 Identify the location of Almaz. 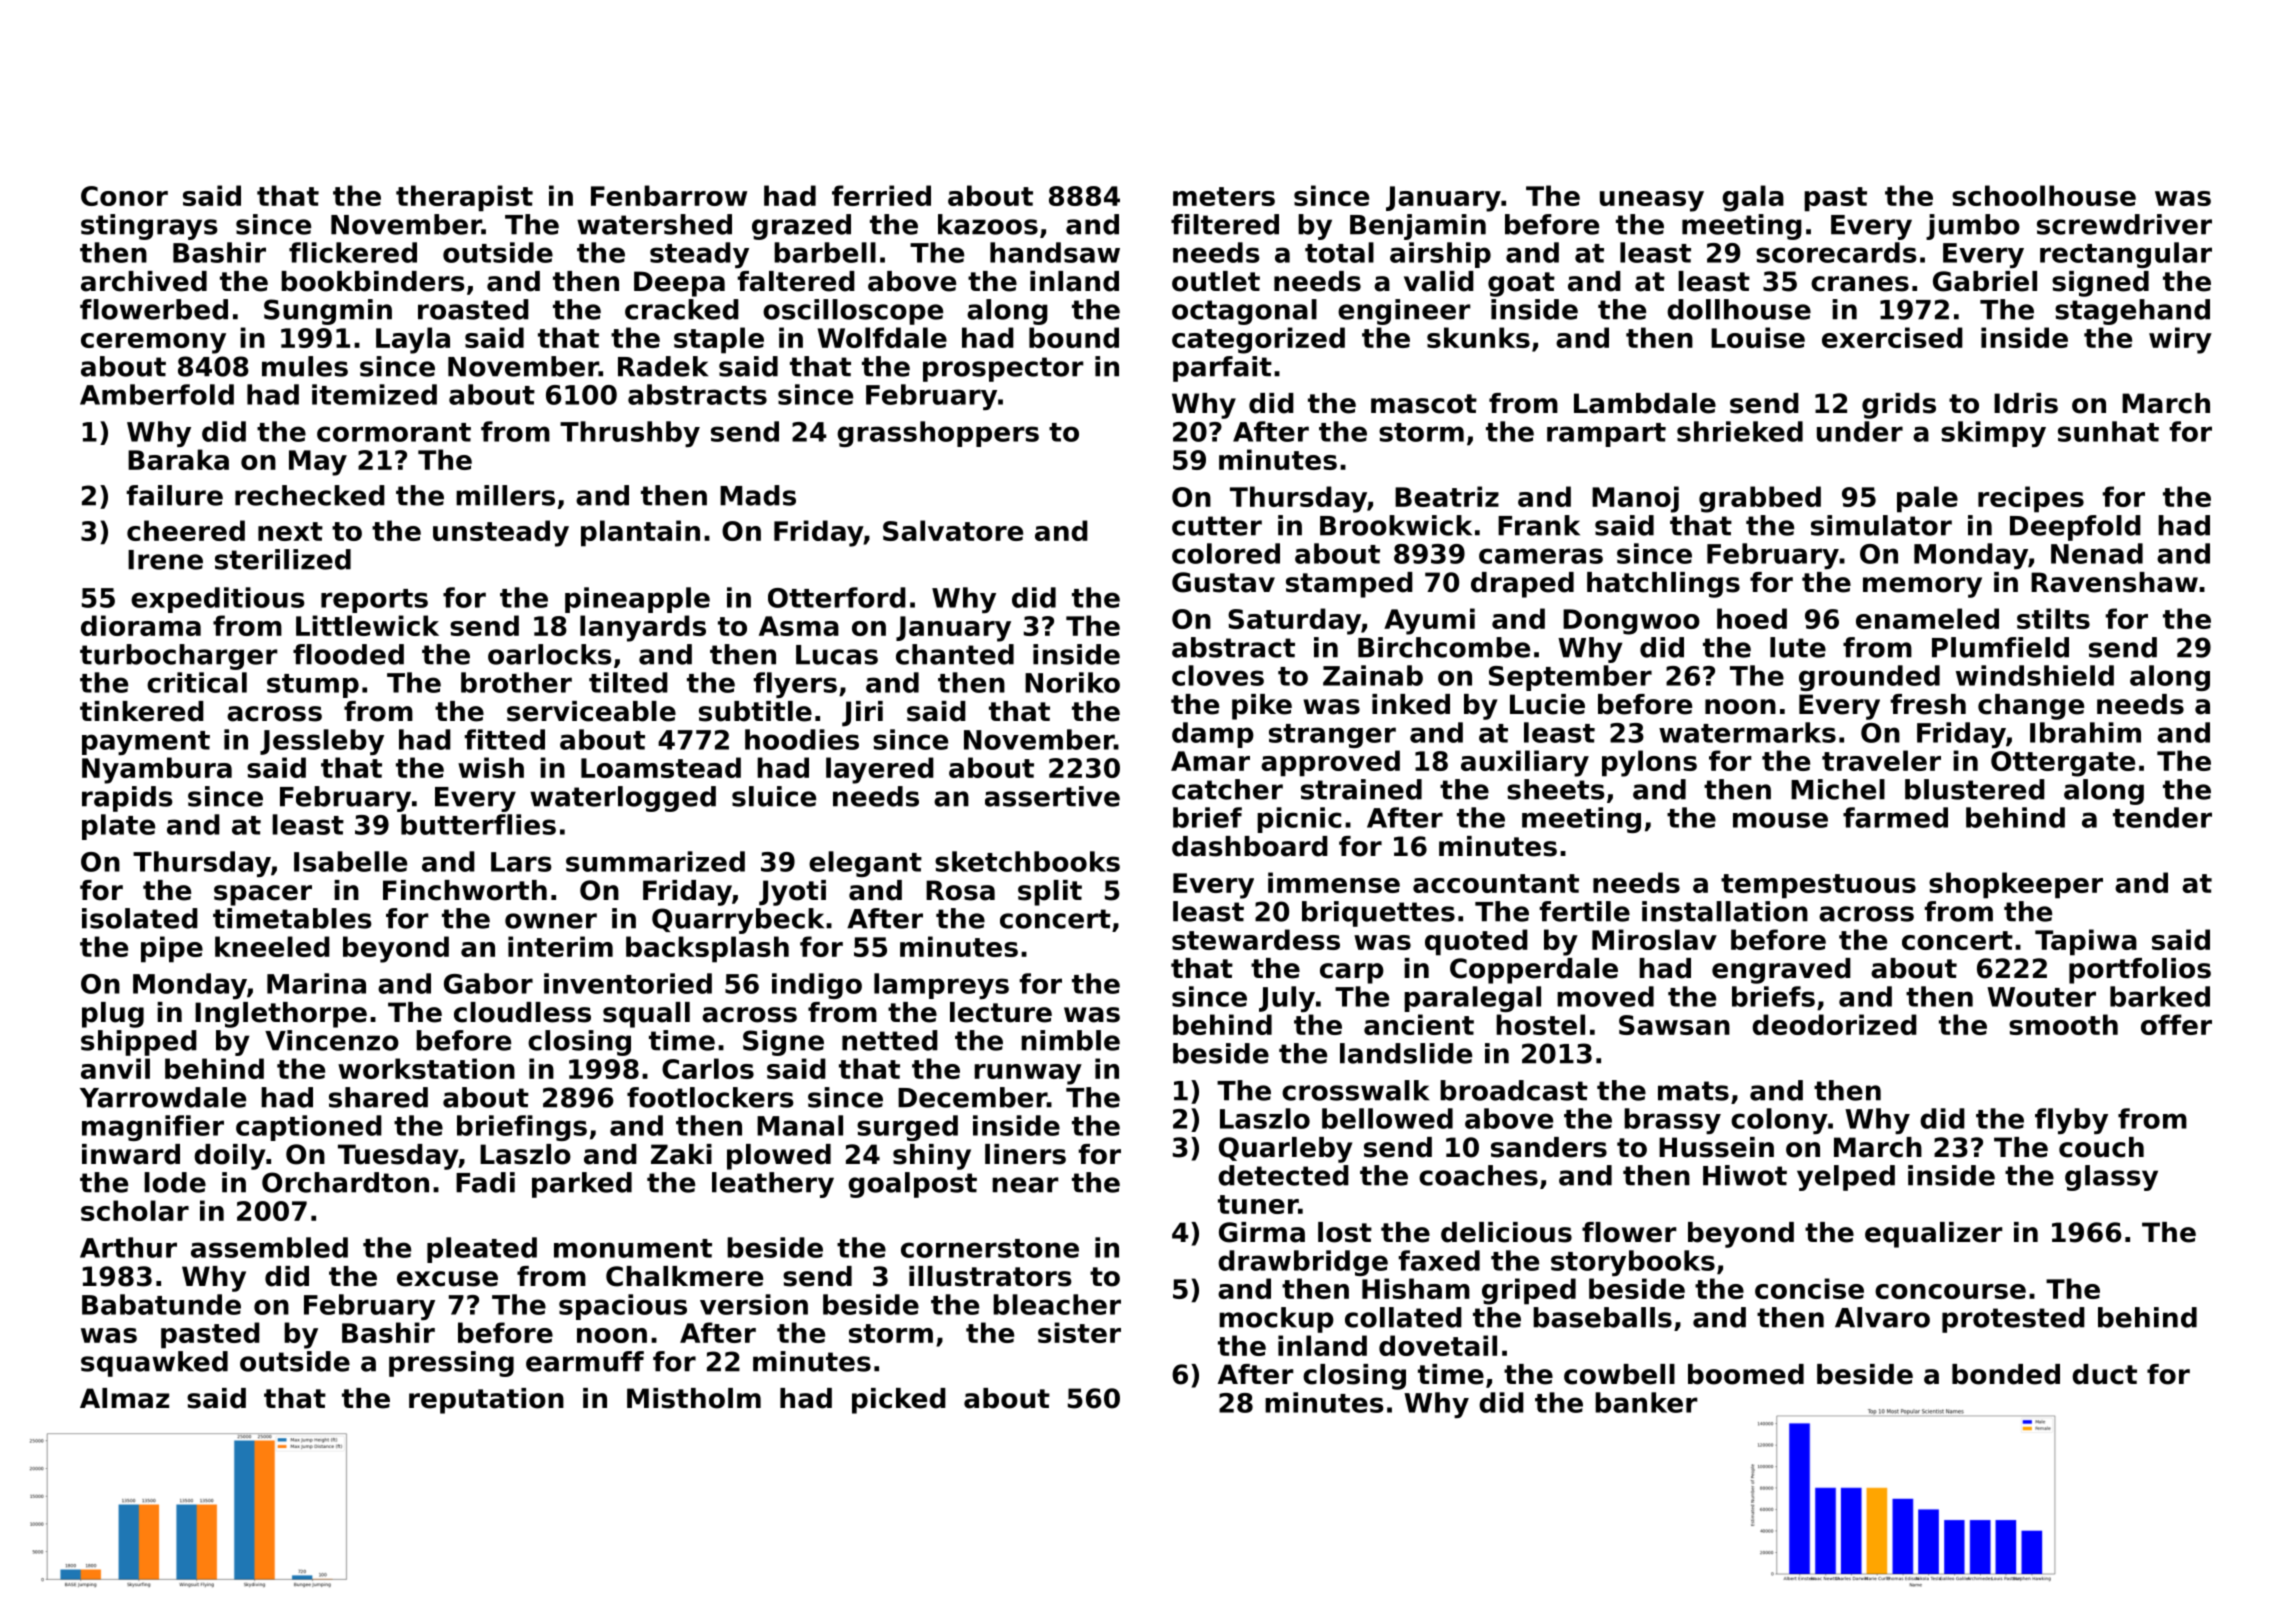
(124, 1398).
